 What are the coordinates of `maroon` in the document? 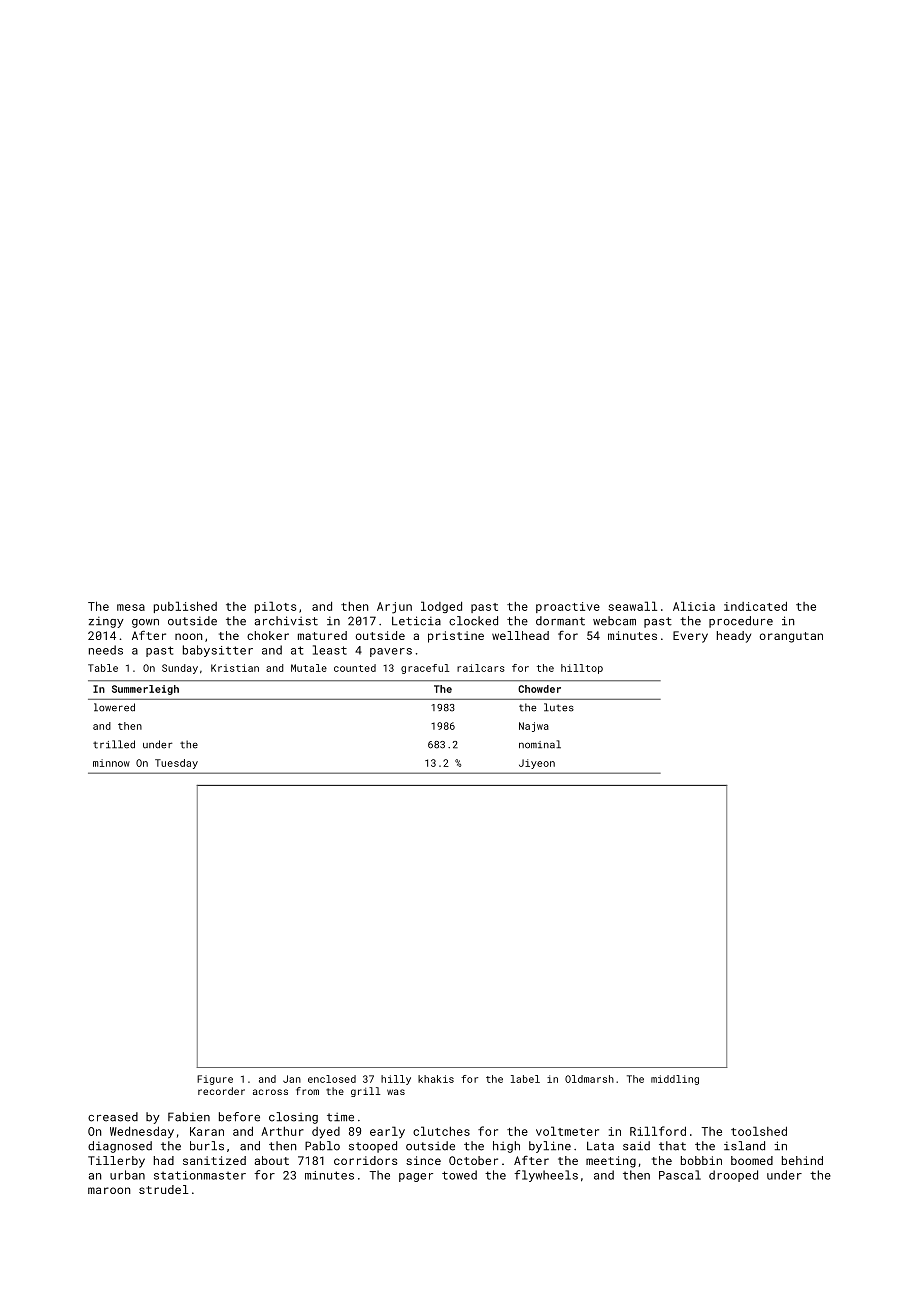 It's located at (109, 1190).
